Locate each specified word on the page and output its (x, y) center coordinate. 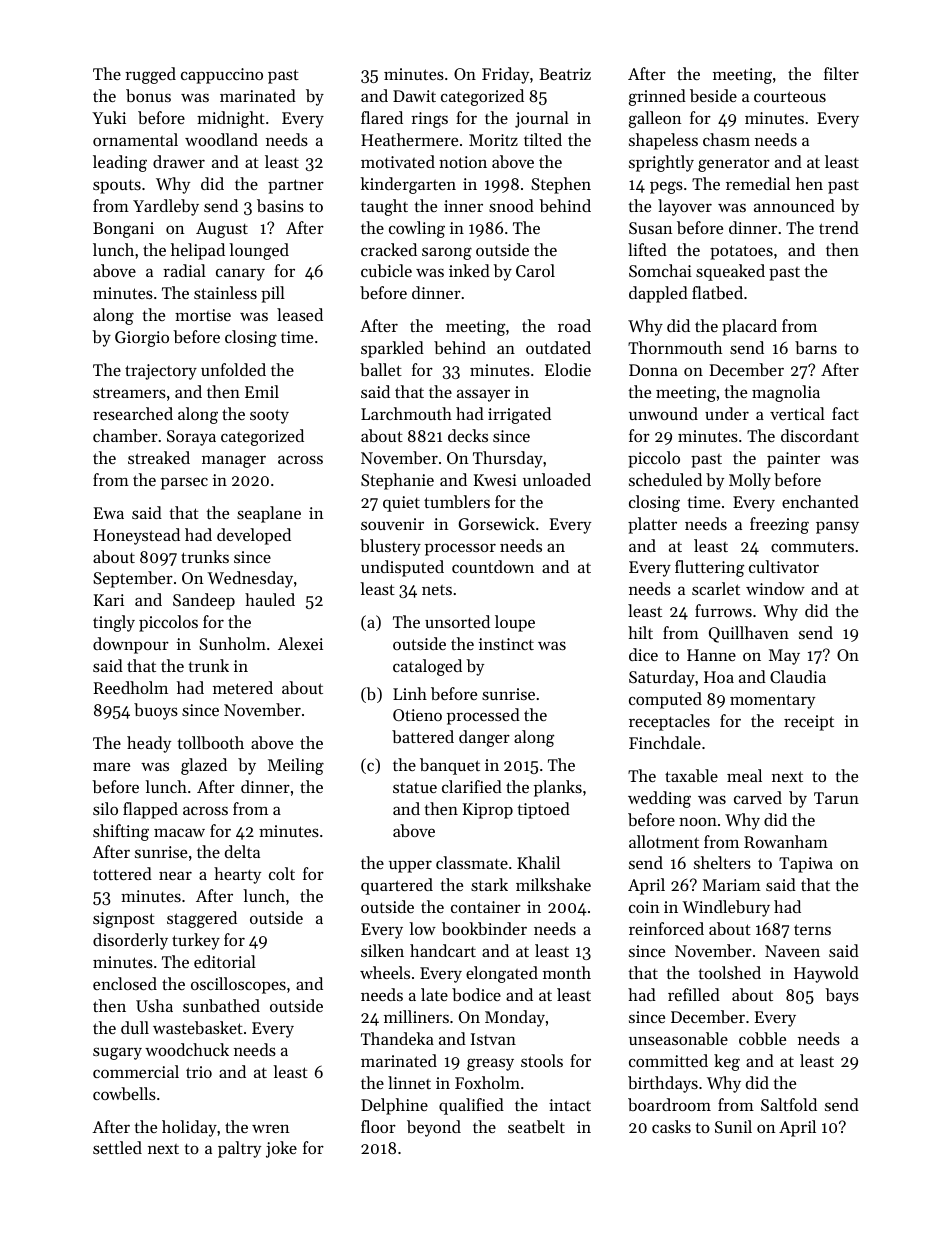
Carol (535, 270)
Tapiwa (806, 865)
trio (199, 1072)
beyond (434, 1128)
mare (111, 766)
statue (415, 787)
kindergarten (408, 185)
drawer (179, 161)
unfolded (233, 369)
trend (839, 227)
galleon (655, 119)
